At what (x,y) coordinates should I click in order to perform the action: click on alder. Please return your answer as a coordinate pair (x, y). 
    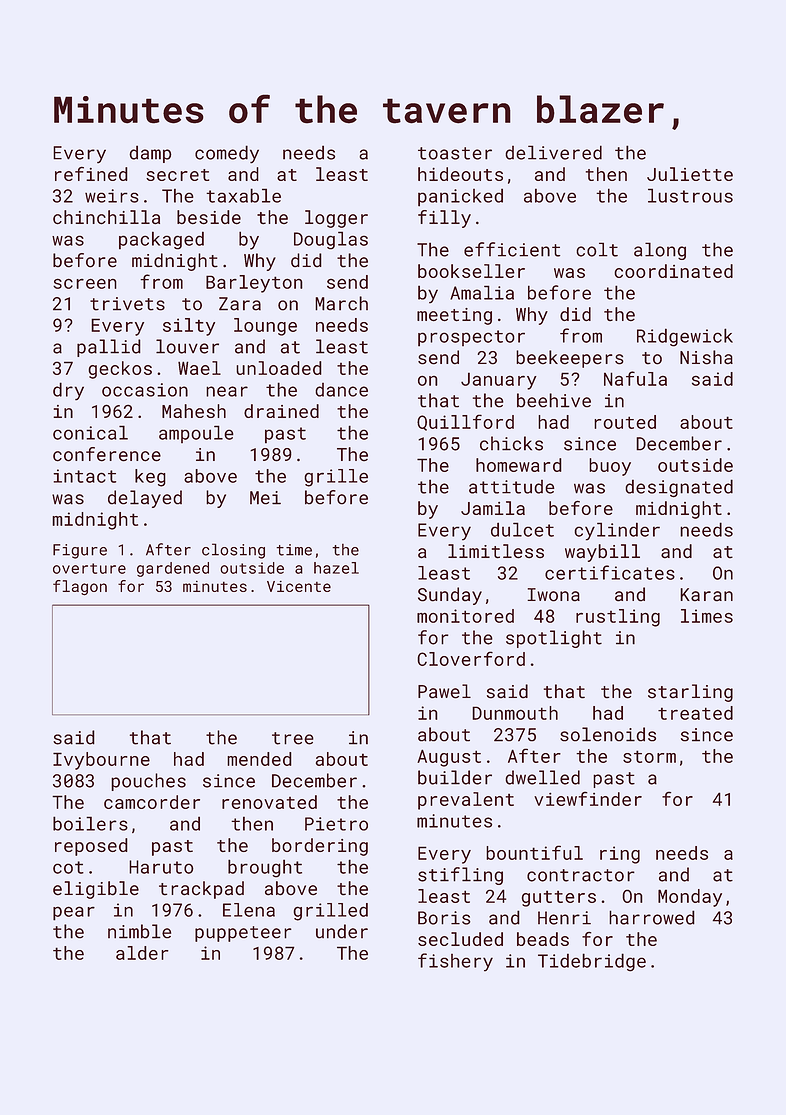
    Looking at the image, I should click on (142, 953).
